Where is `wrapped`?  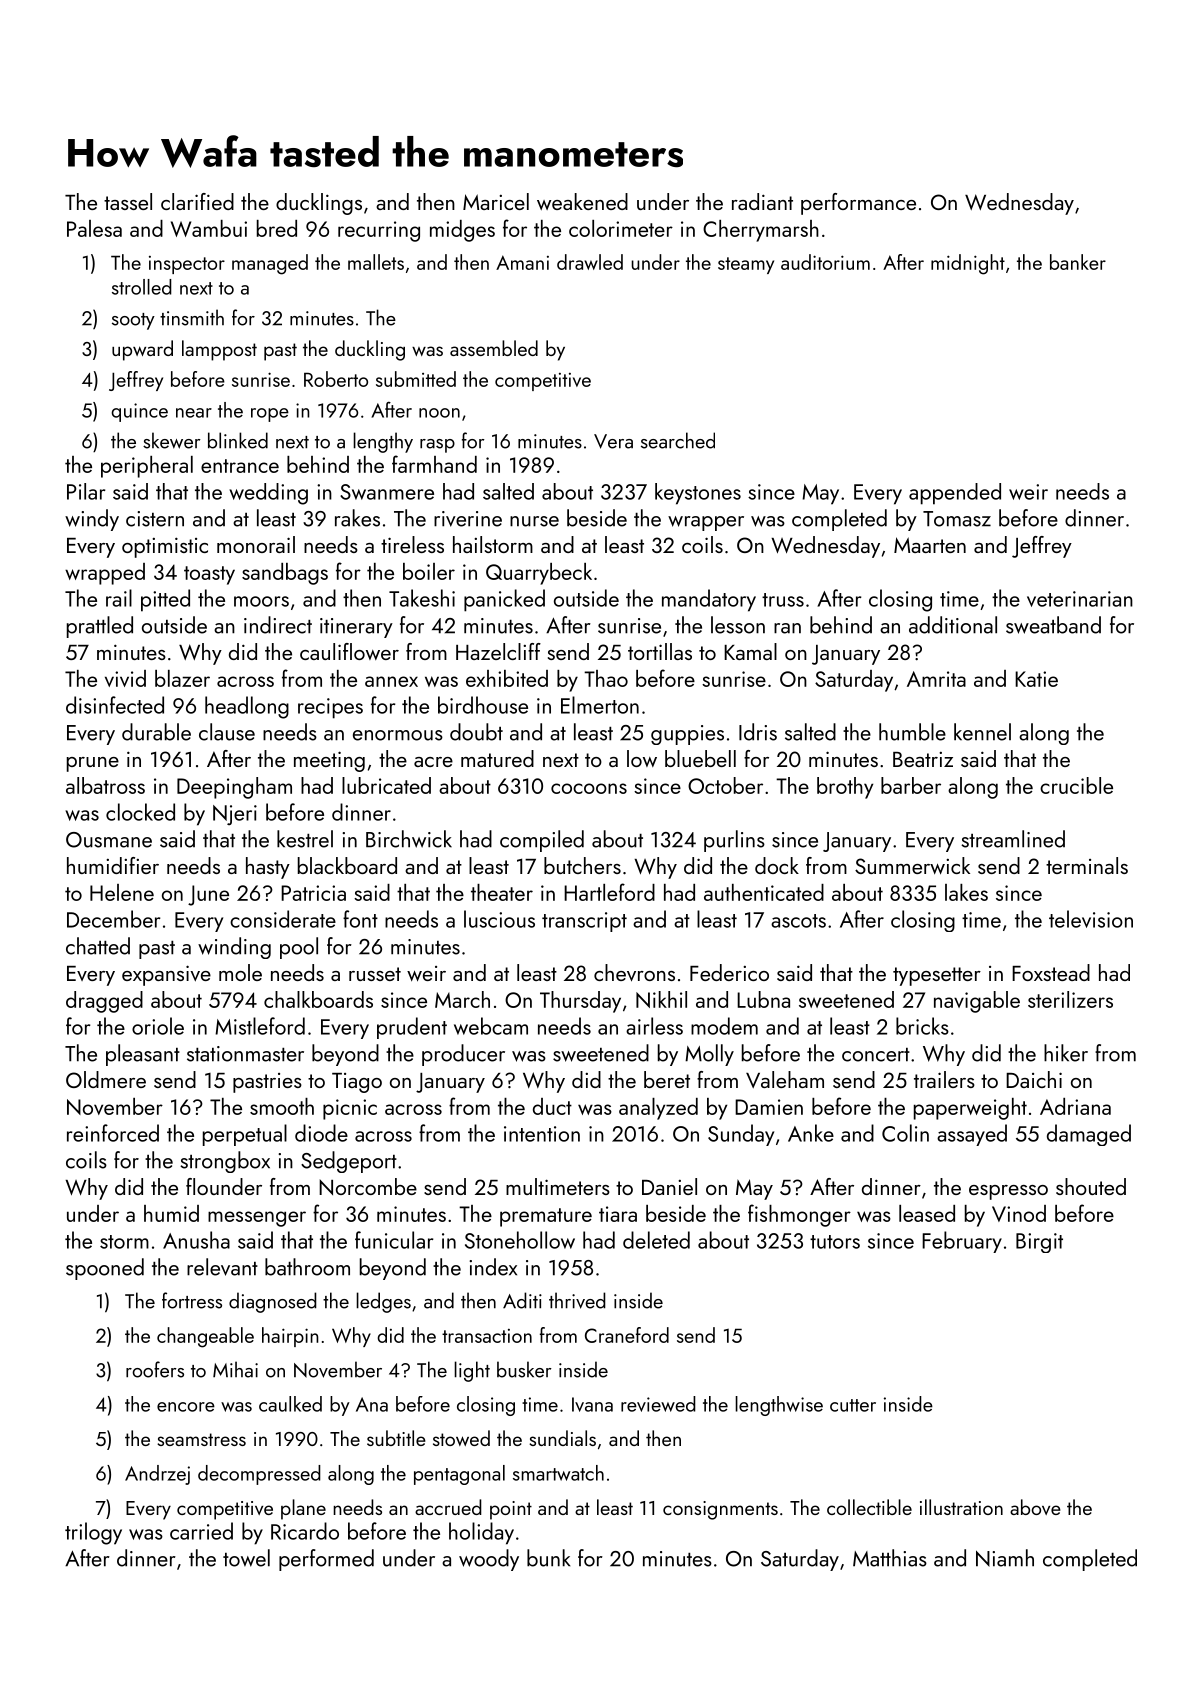
wrapped is located at coordinates (105, 574).
